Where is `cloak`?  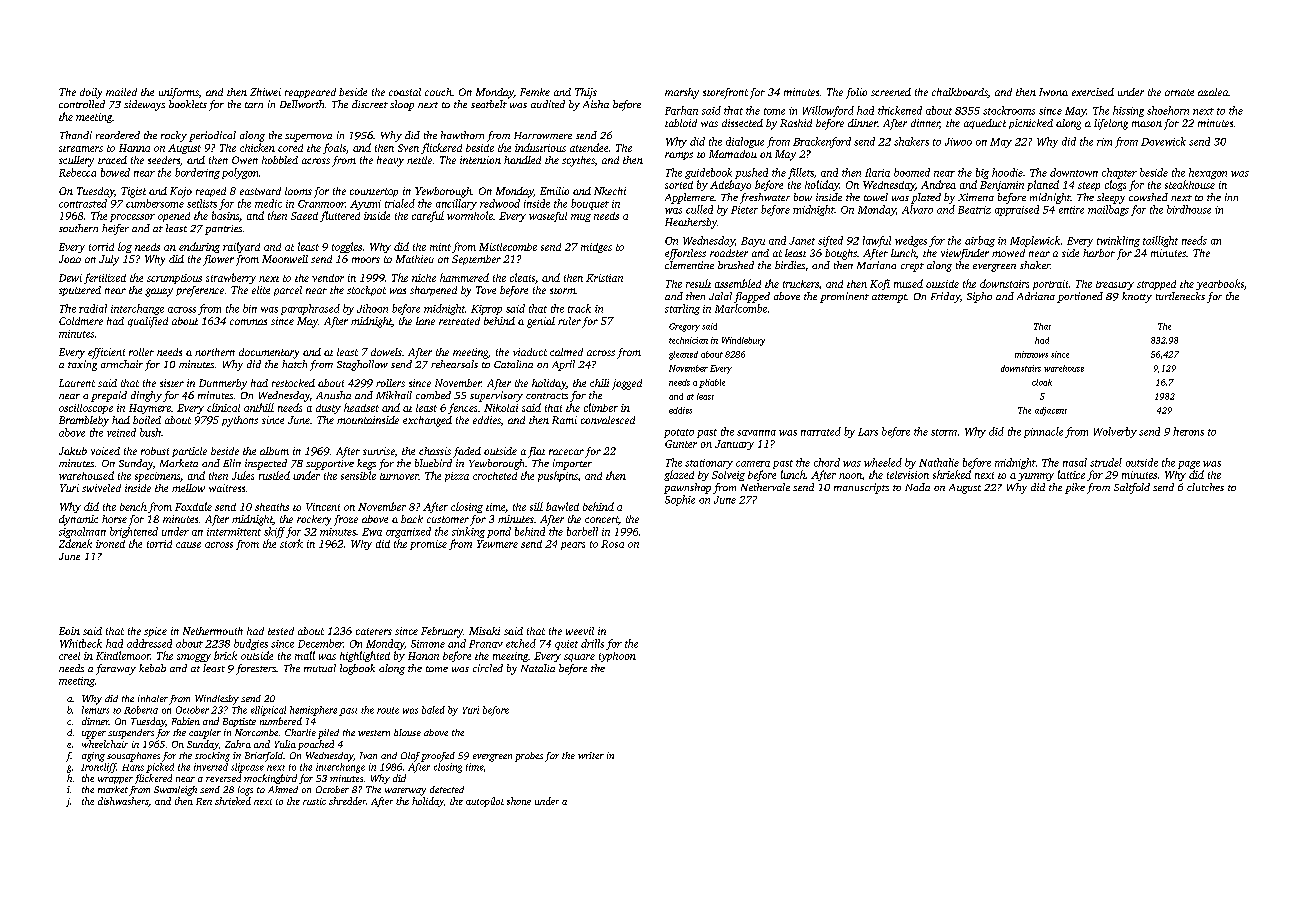
cloak is located at coordinates (1042, 382).
